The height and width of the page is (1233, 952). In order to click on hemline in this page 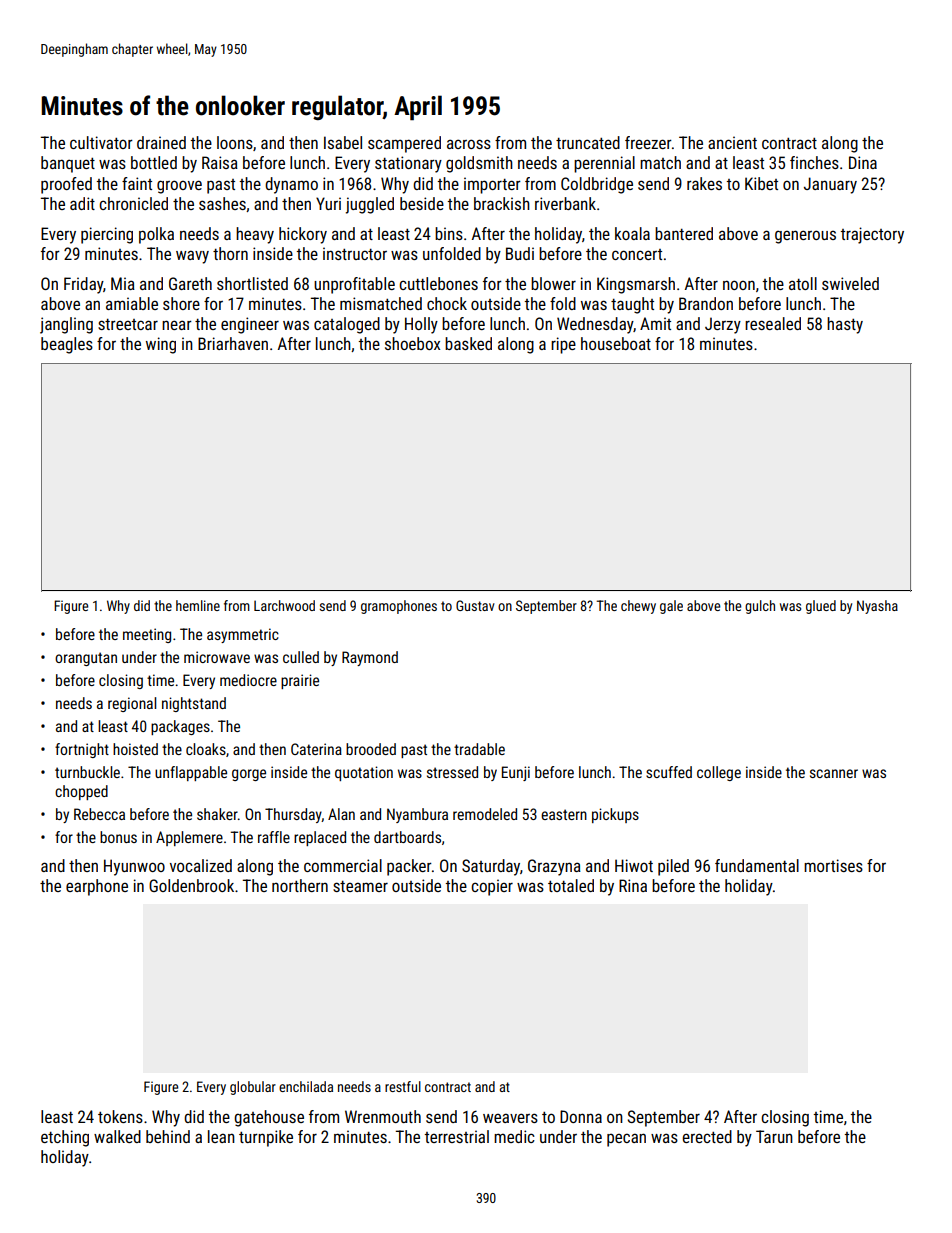, I will do `click(198, 605)`.
